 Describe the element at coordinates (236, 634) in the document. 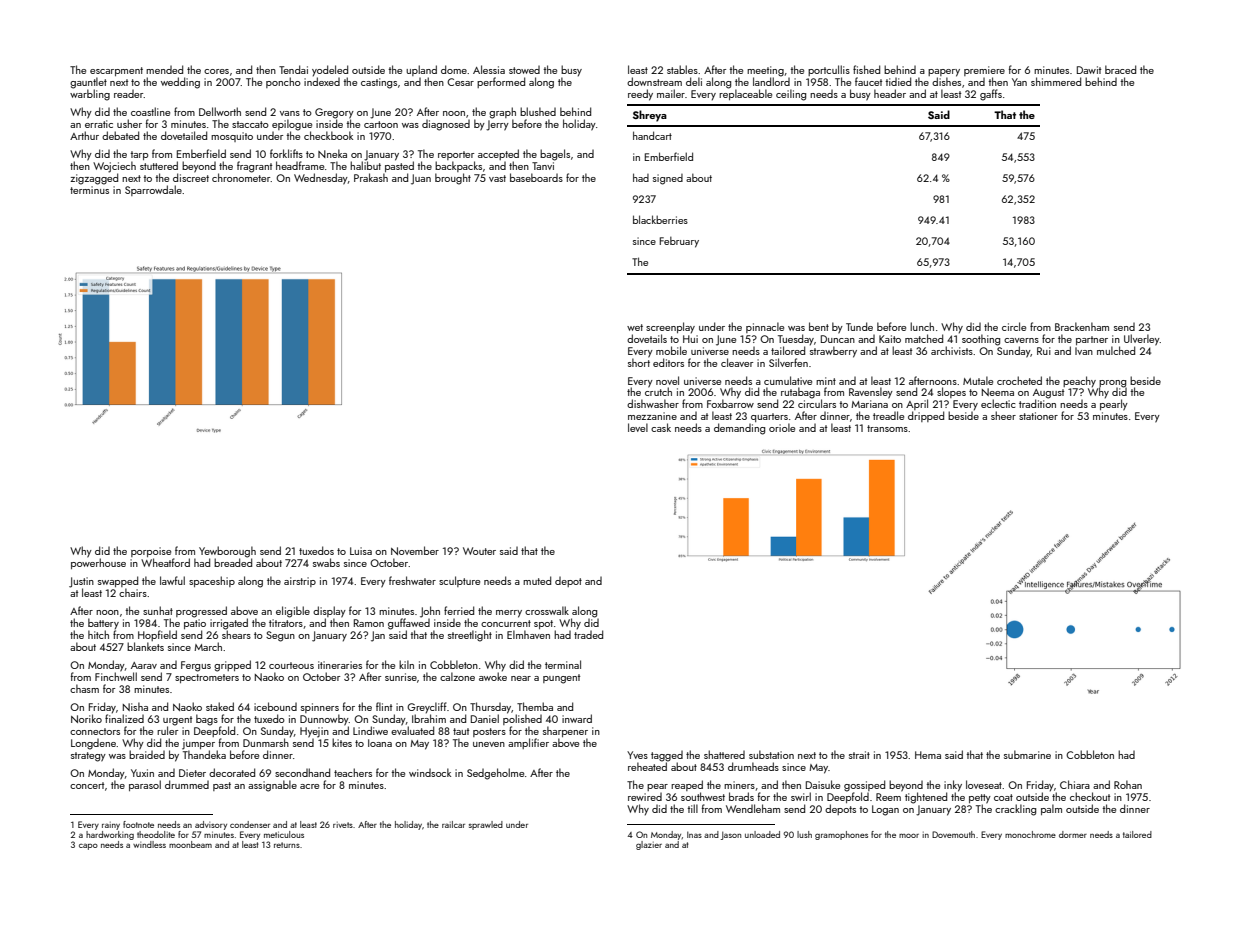

I see `shears` at that location.
